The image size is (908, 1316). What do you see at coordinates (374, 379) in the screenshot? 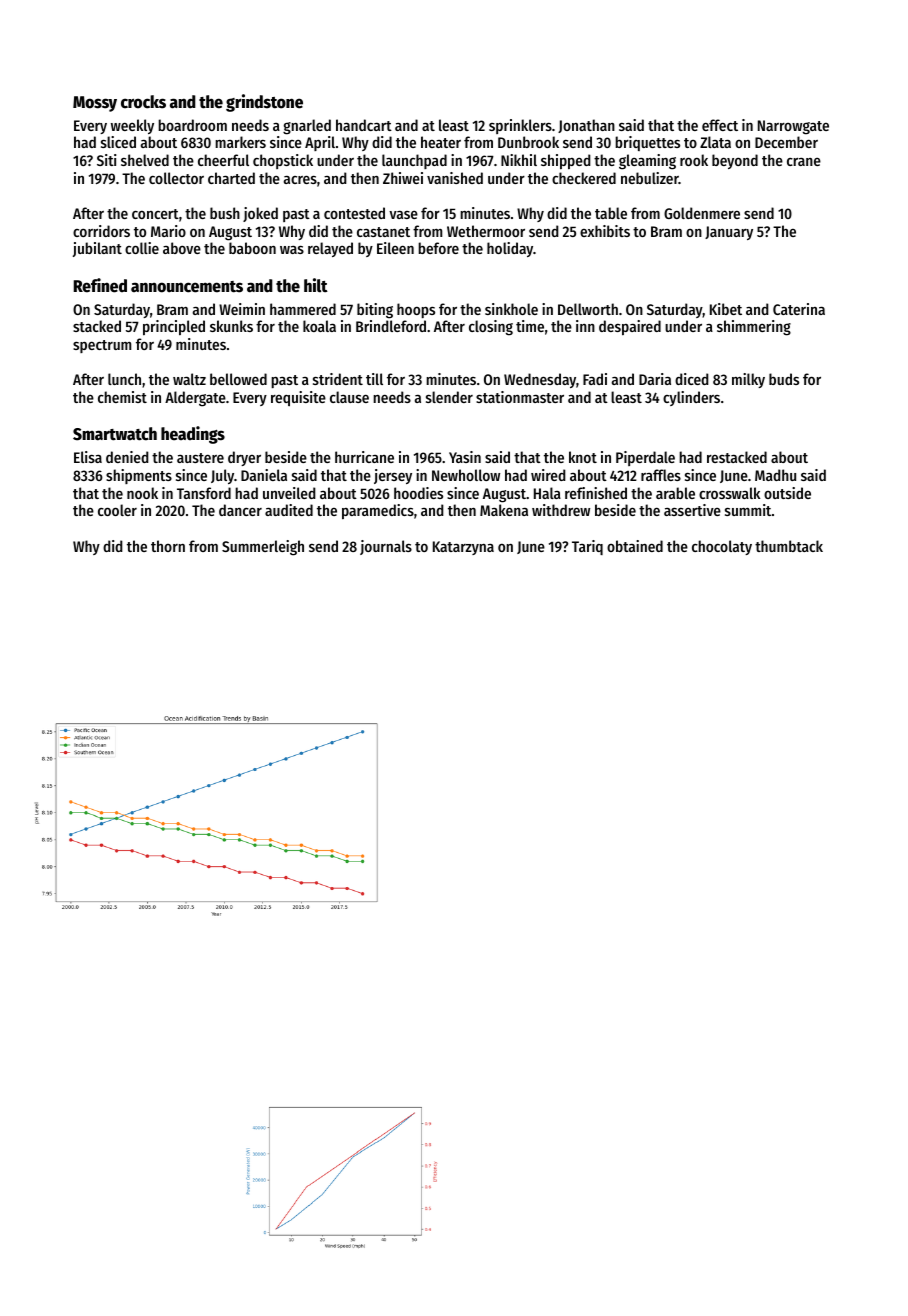
I see `till` at bounding box center [374, 379].
